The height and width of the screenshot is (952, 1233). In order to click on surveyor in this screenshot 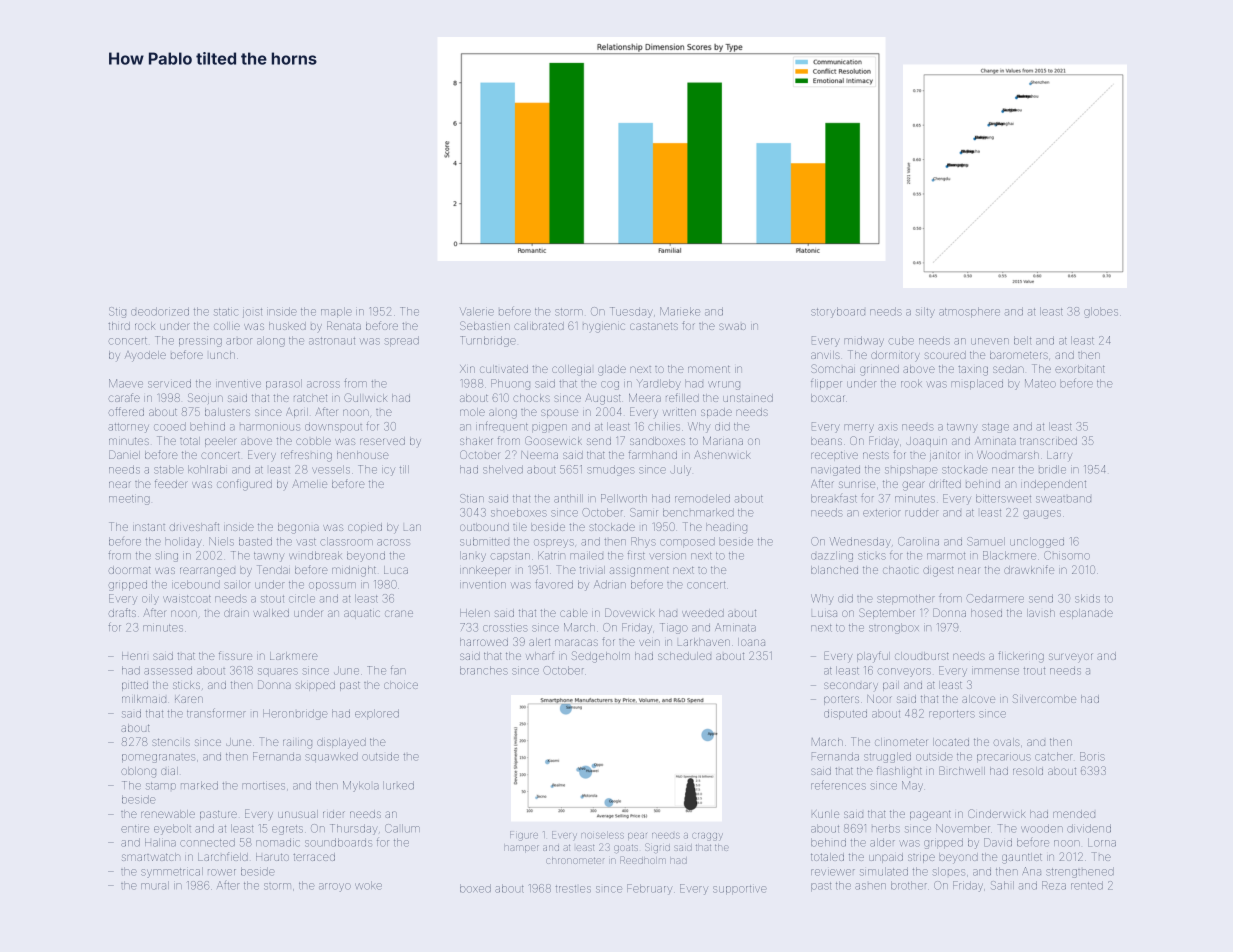, I will do `click(1071, 658)`.
